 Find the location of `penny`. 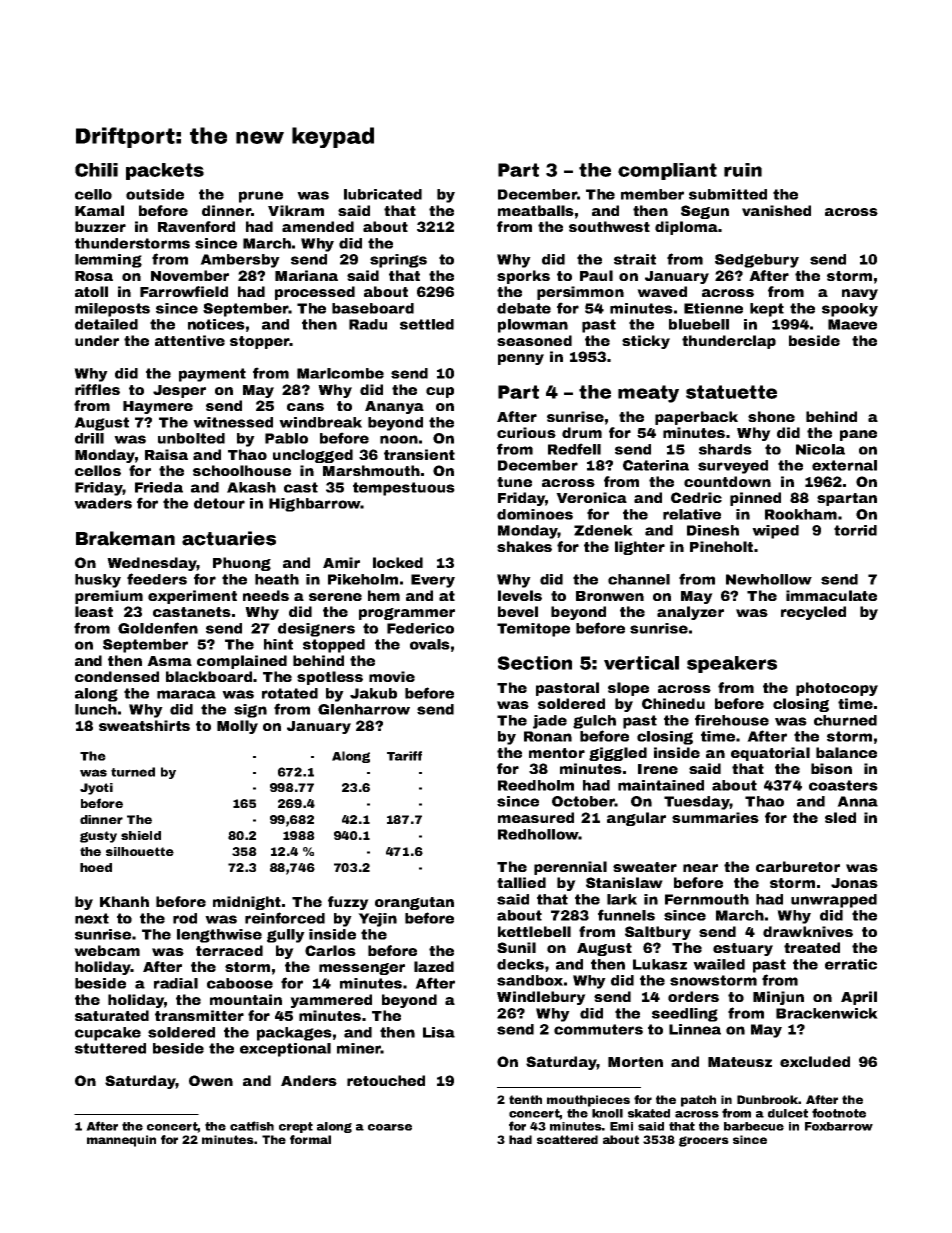

penny is located at coordinates (521, 359).
